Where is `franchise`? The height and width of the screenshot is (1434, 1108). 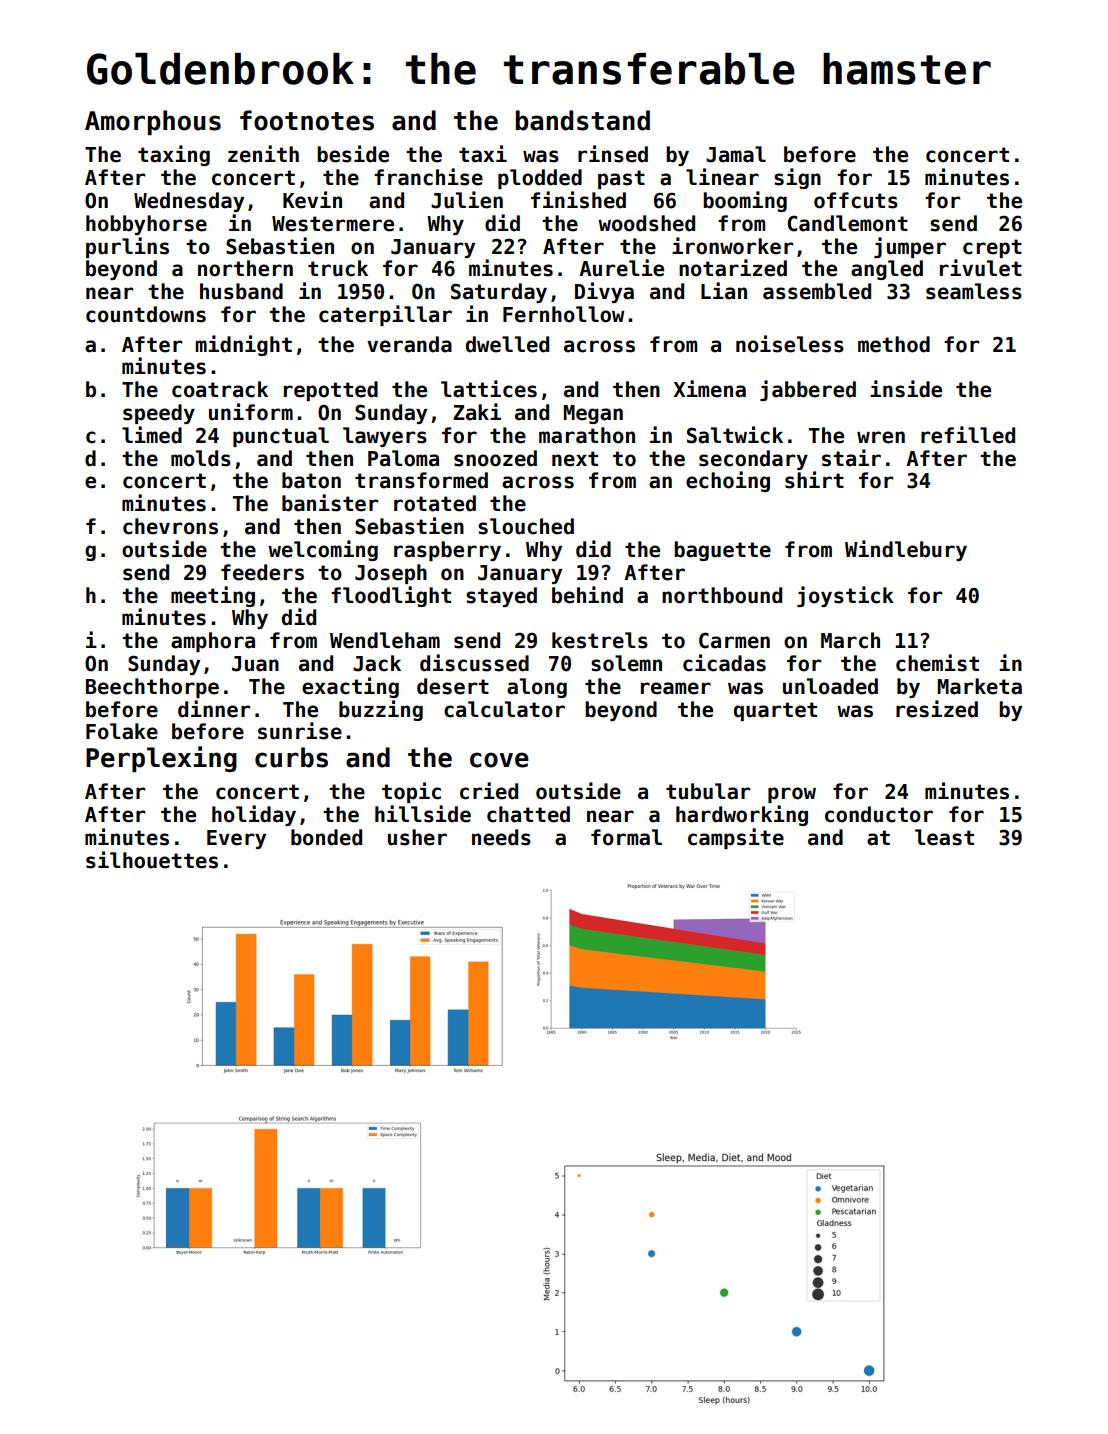
franchise is located at coordinates (428, 177).
